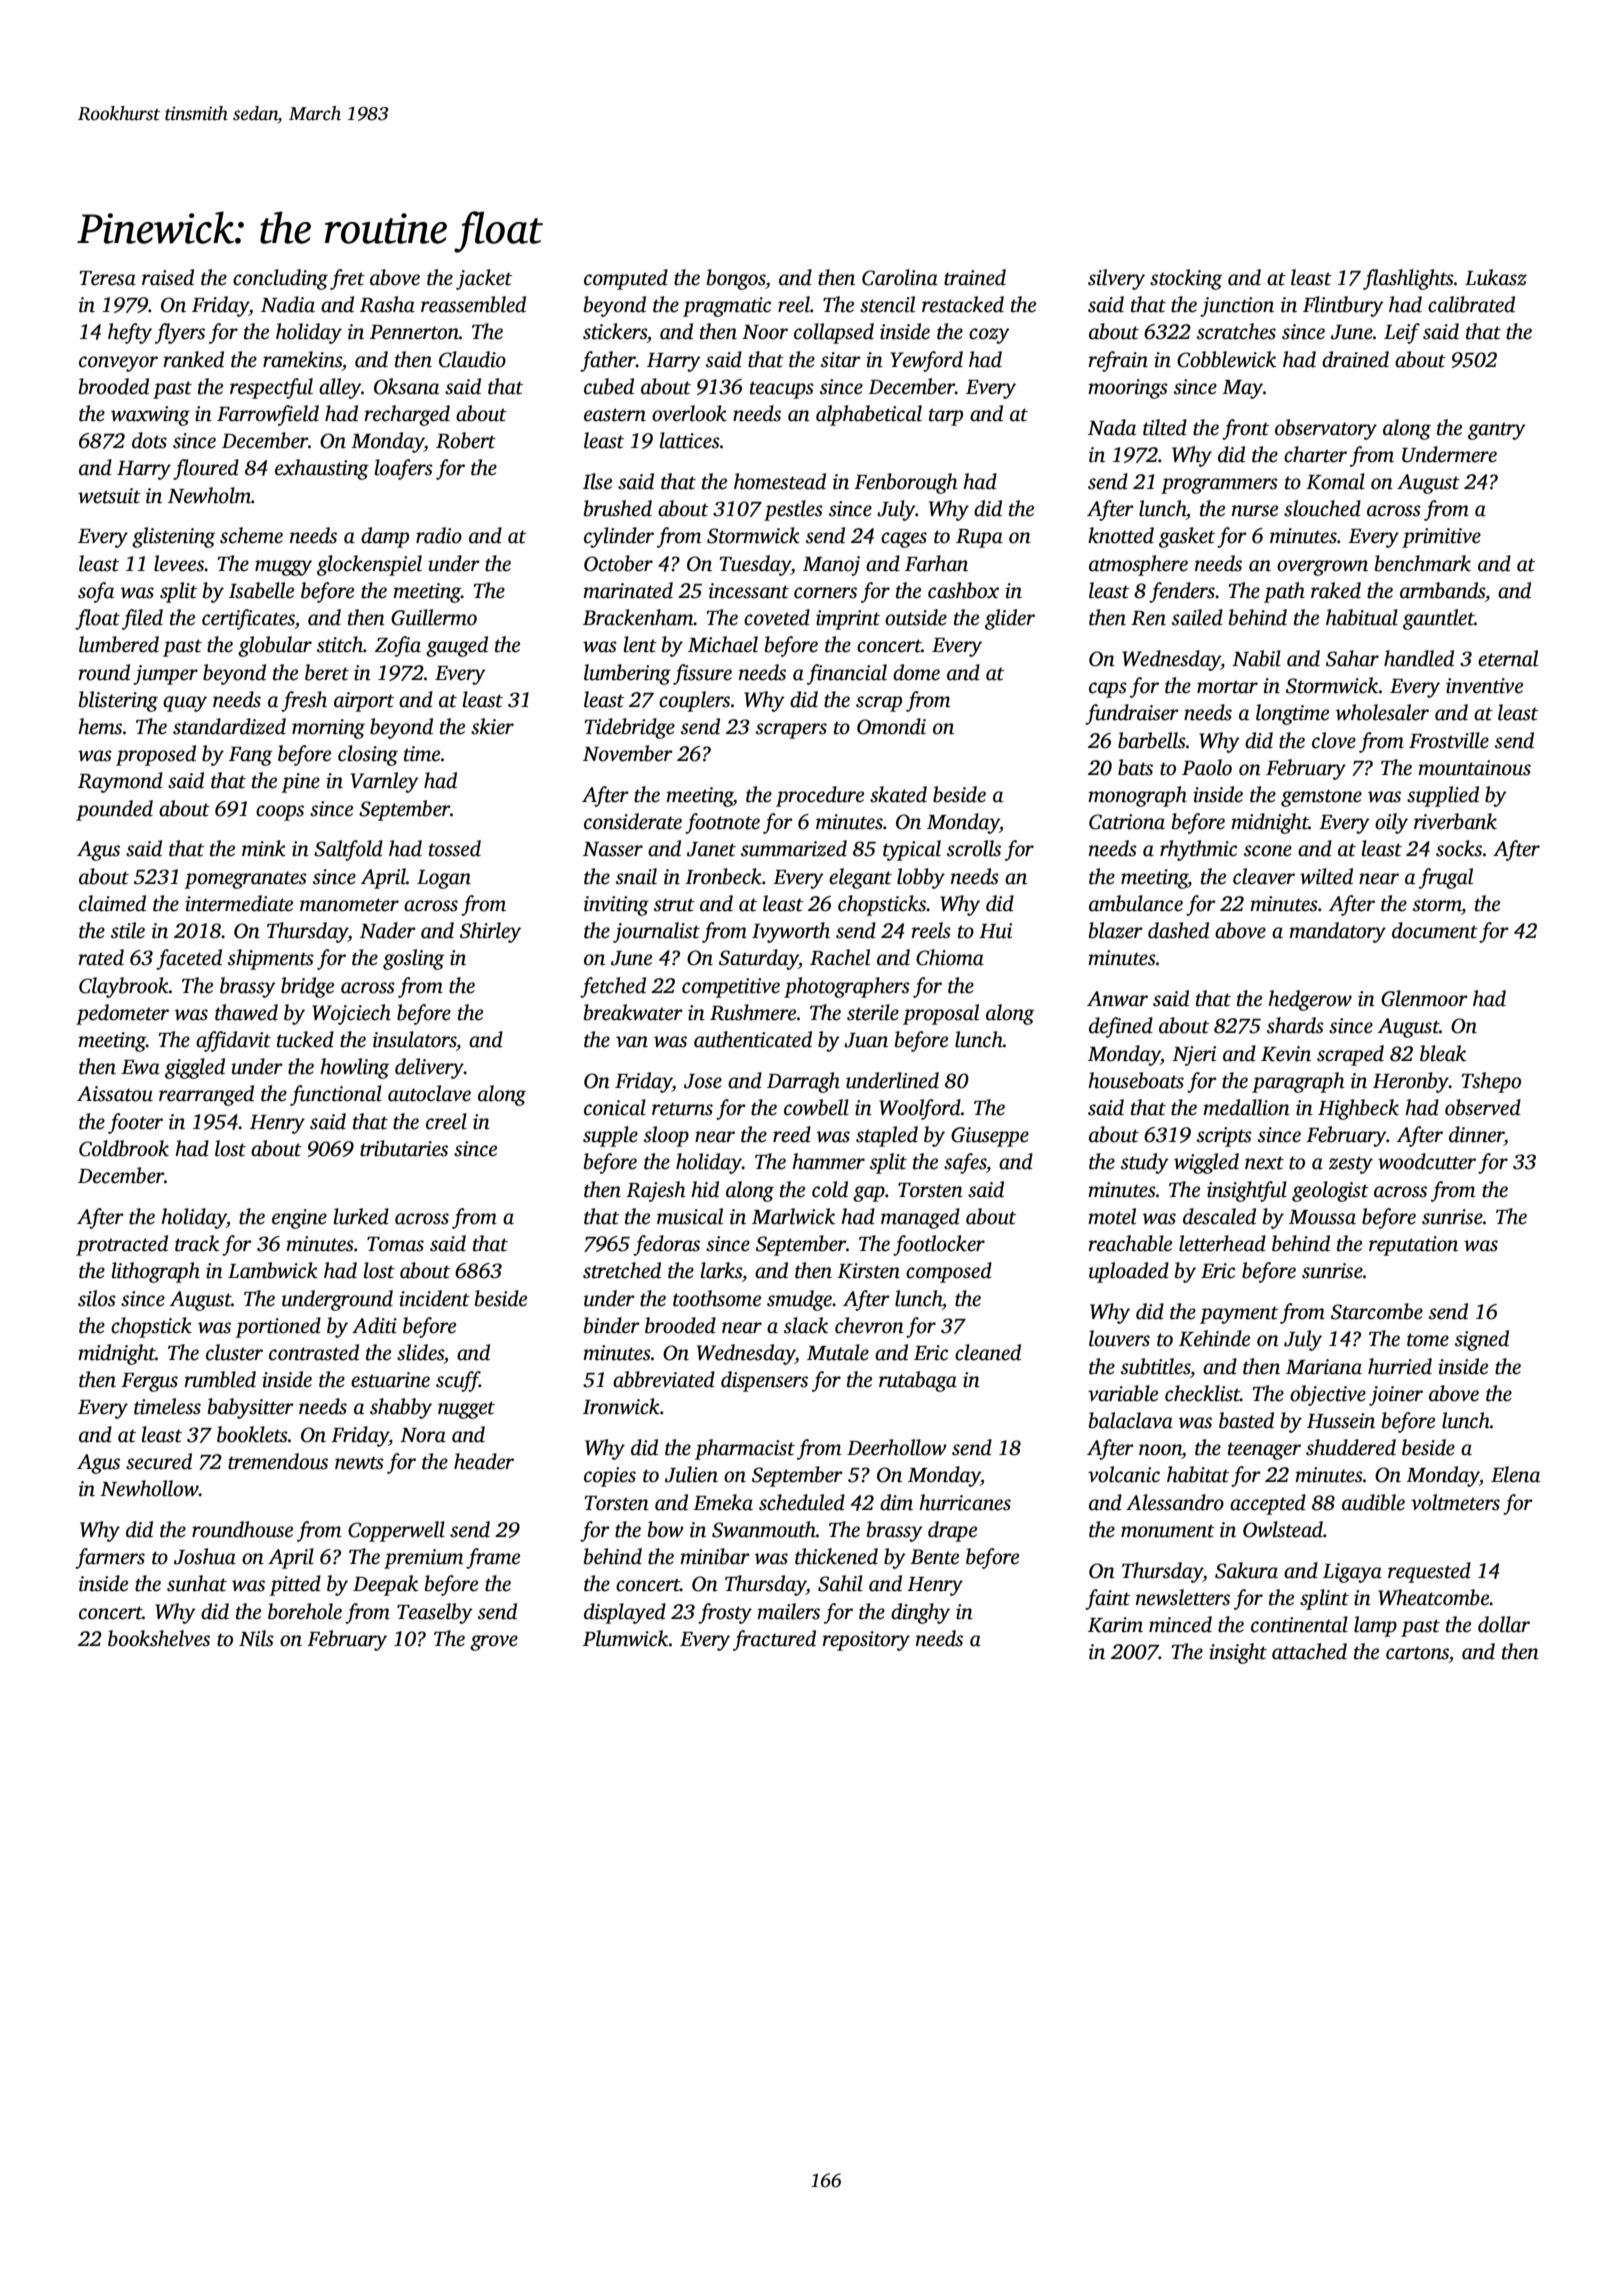  I want to click on skated, so click(898, 794).
